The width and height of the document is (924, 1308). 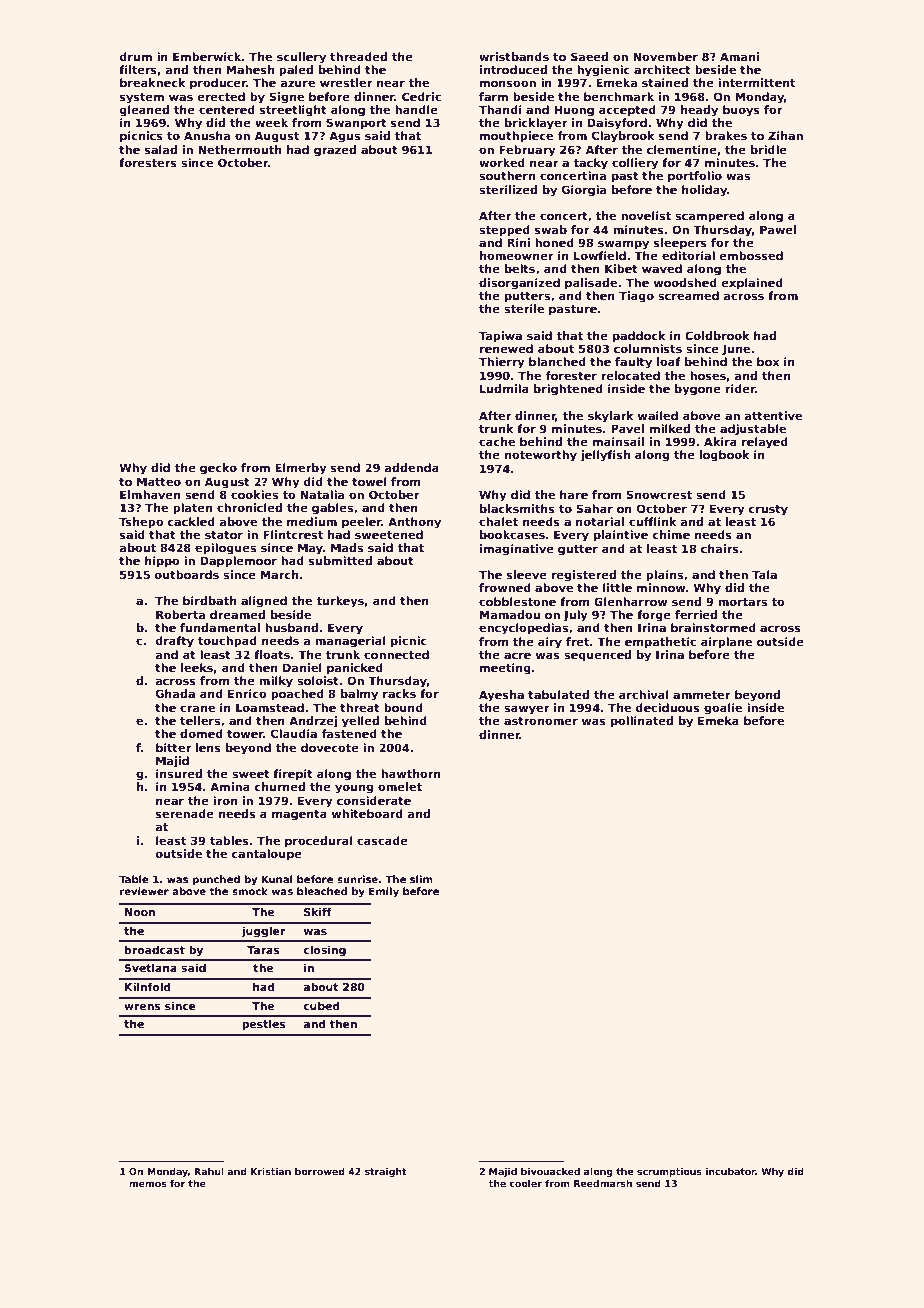 I want to click on paled, so click(x=296, y=71).
